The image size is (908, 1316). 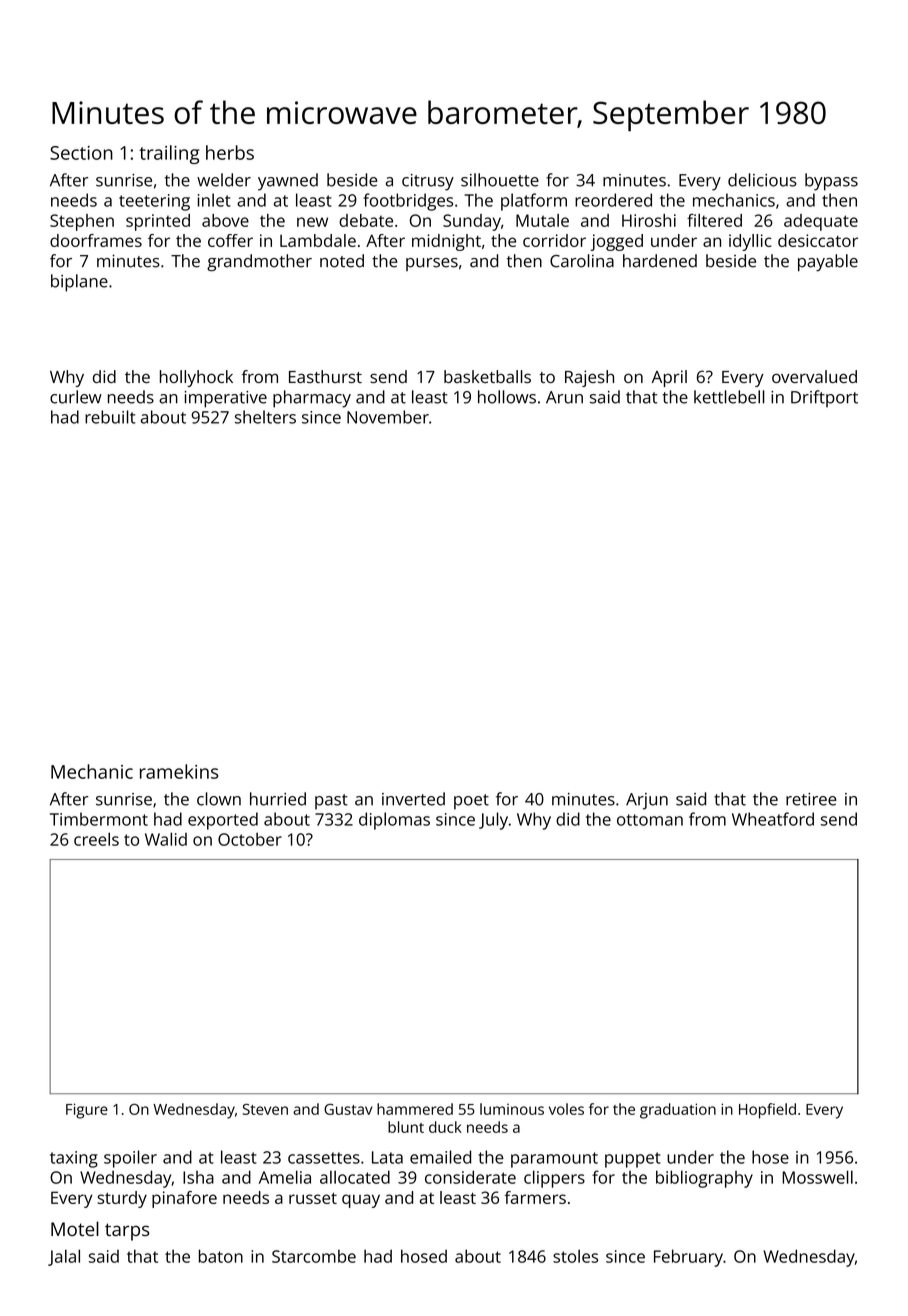 What do you see at coordinates (394, 821) in the screenshot?
I see `diplomas` at bounding box center [394, 821].
